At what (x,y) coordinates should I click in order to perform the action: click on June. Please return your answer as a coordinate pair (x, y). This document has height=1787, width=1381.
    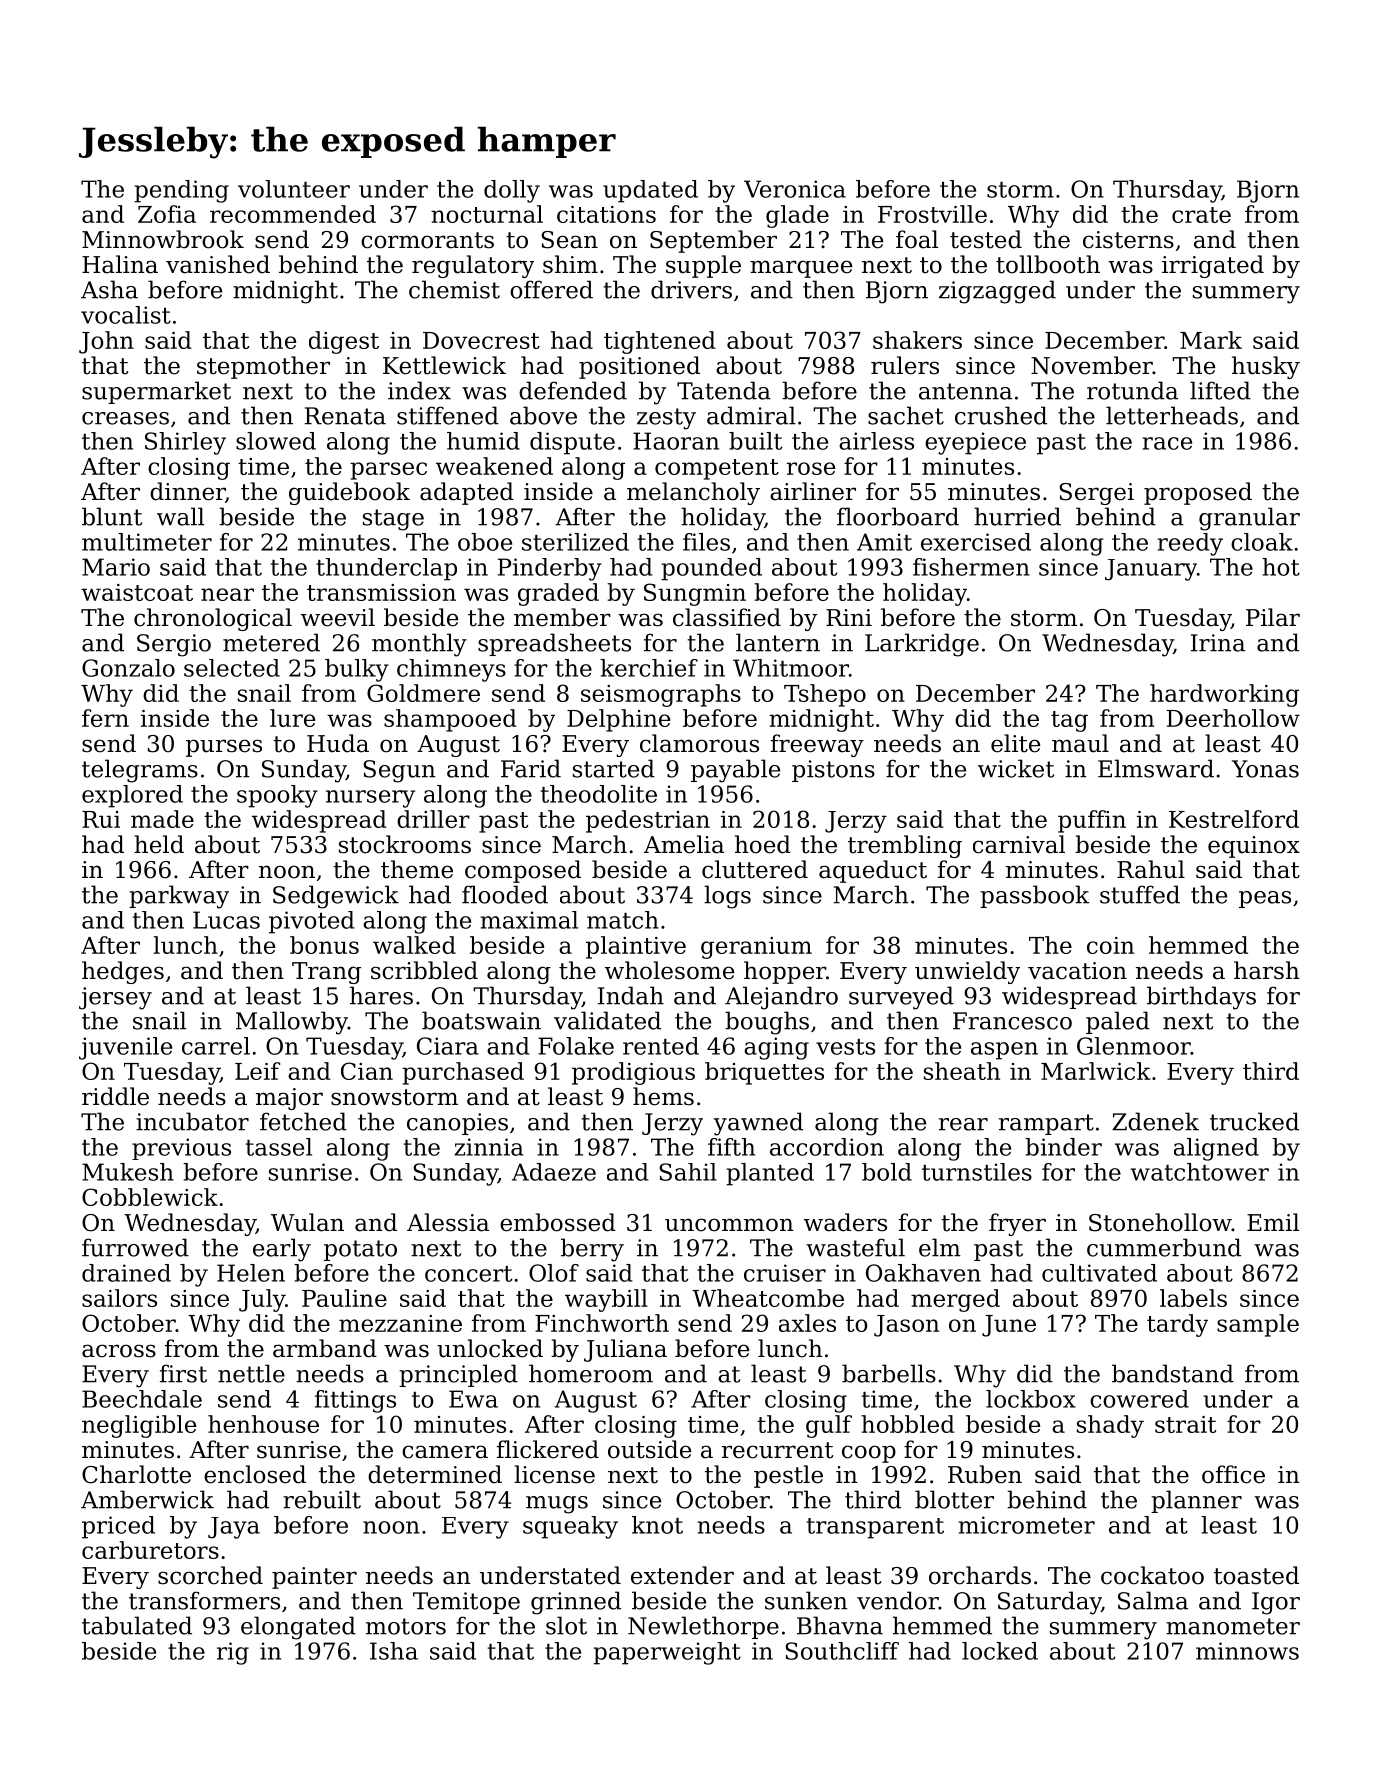
    Looking at the image, I should click on (1009, 1326).
